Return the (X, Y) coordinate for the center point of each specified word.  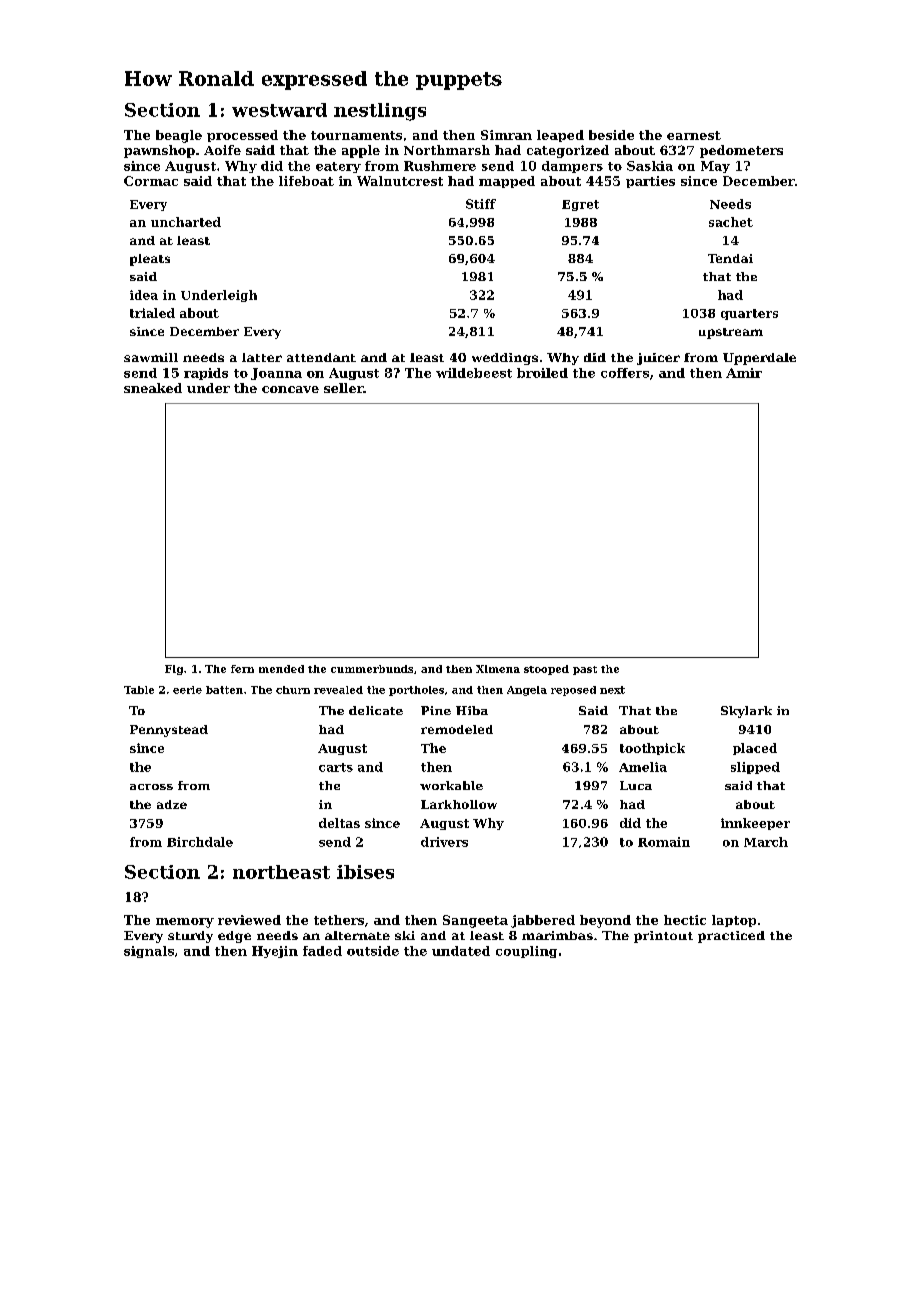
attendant (321, 357)
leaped (560, 136)
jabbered (543, 921)
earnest (694, 135)
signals (149, 952)
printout (663, 937)
